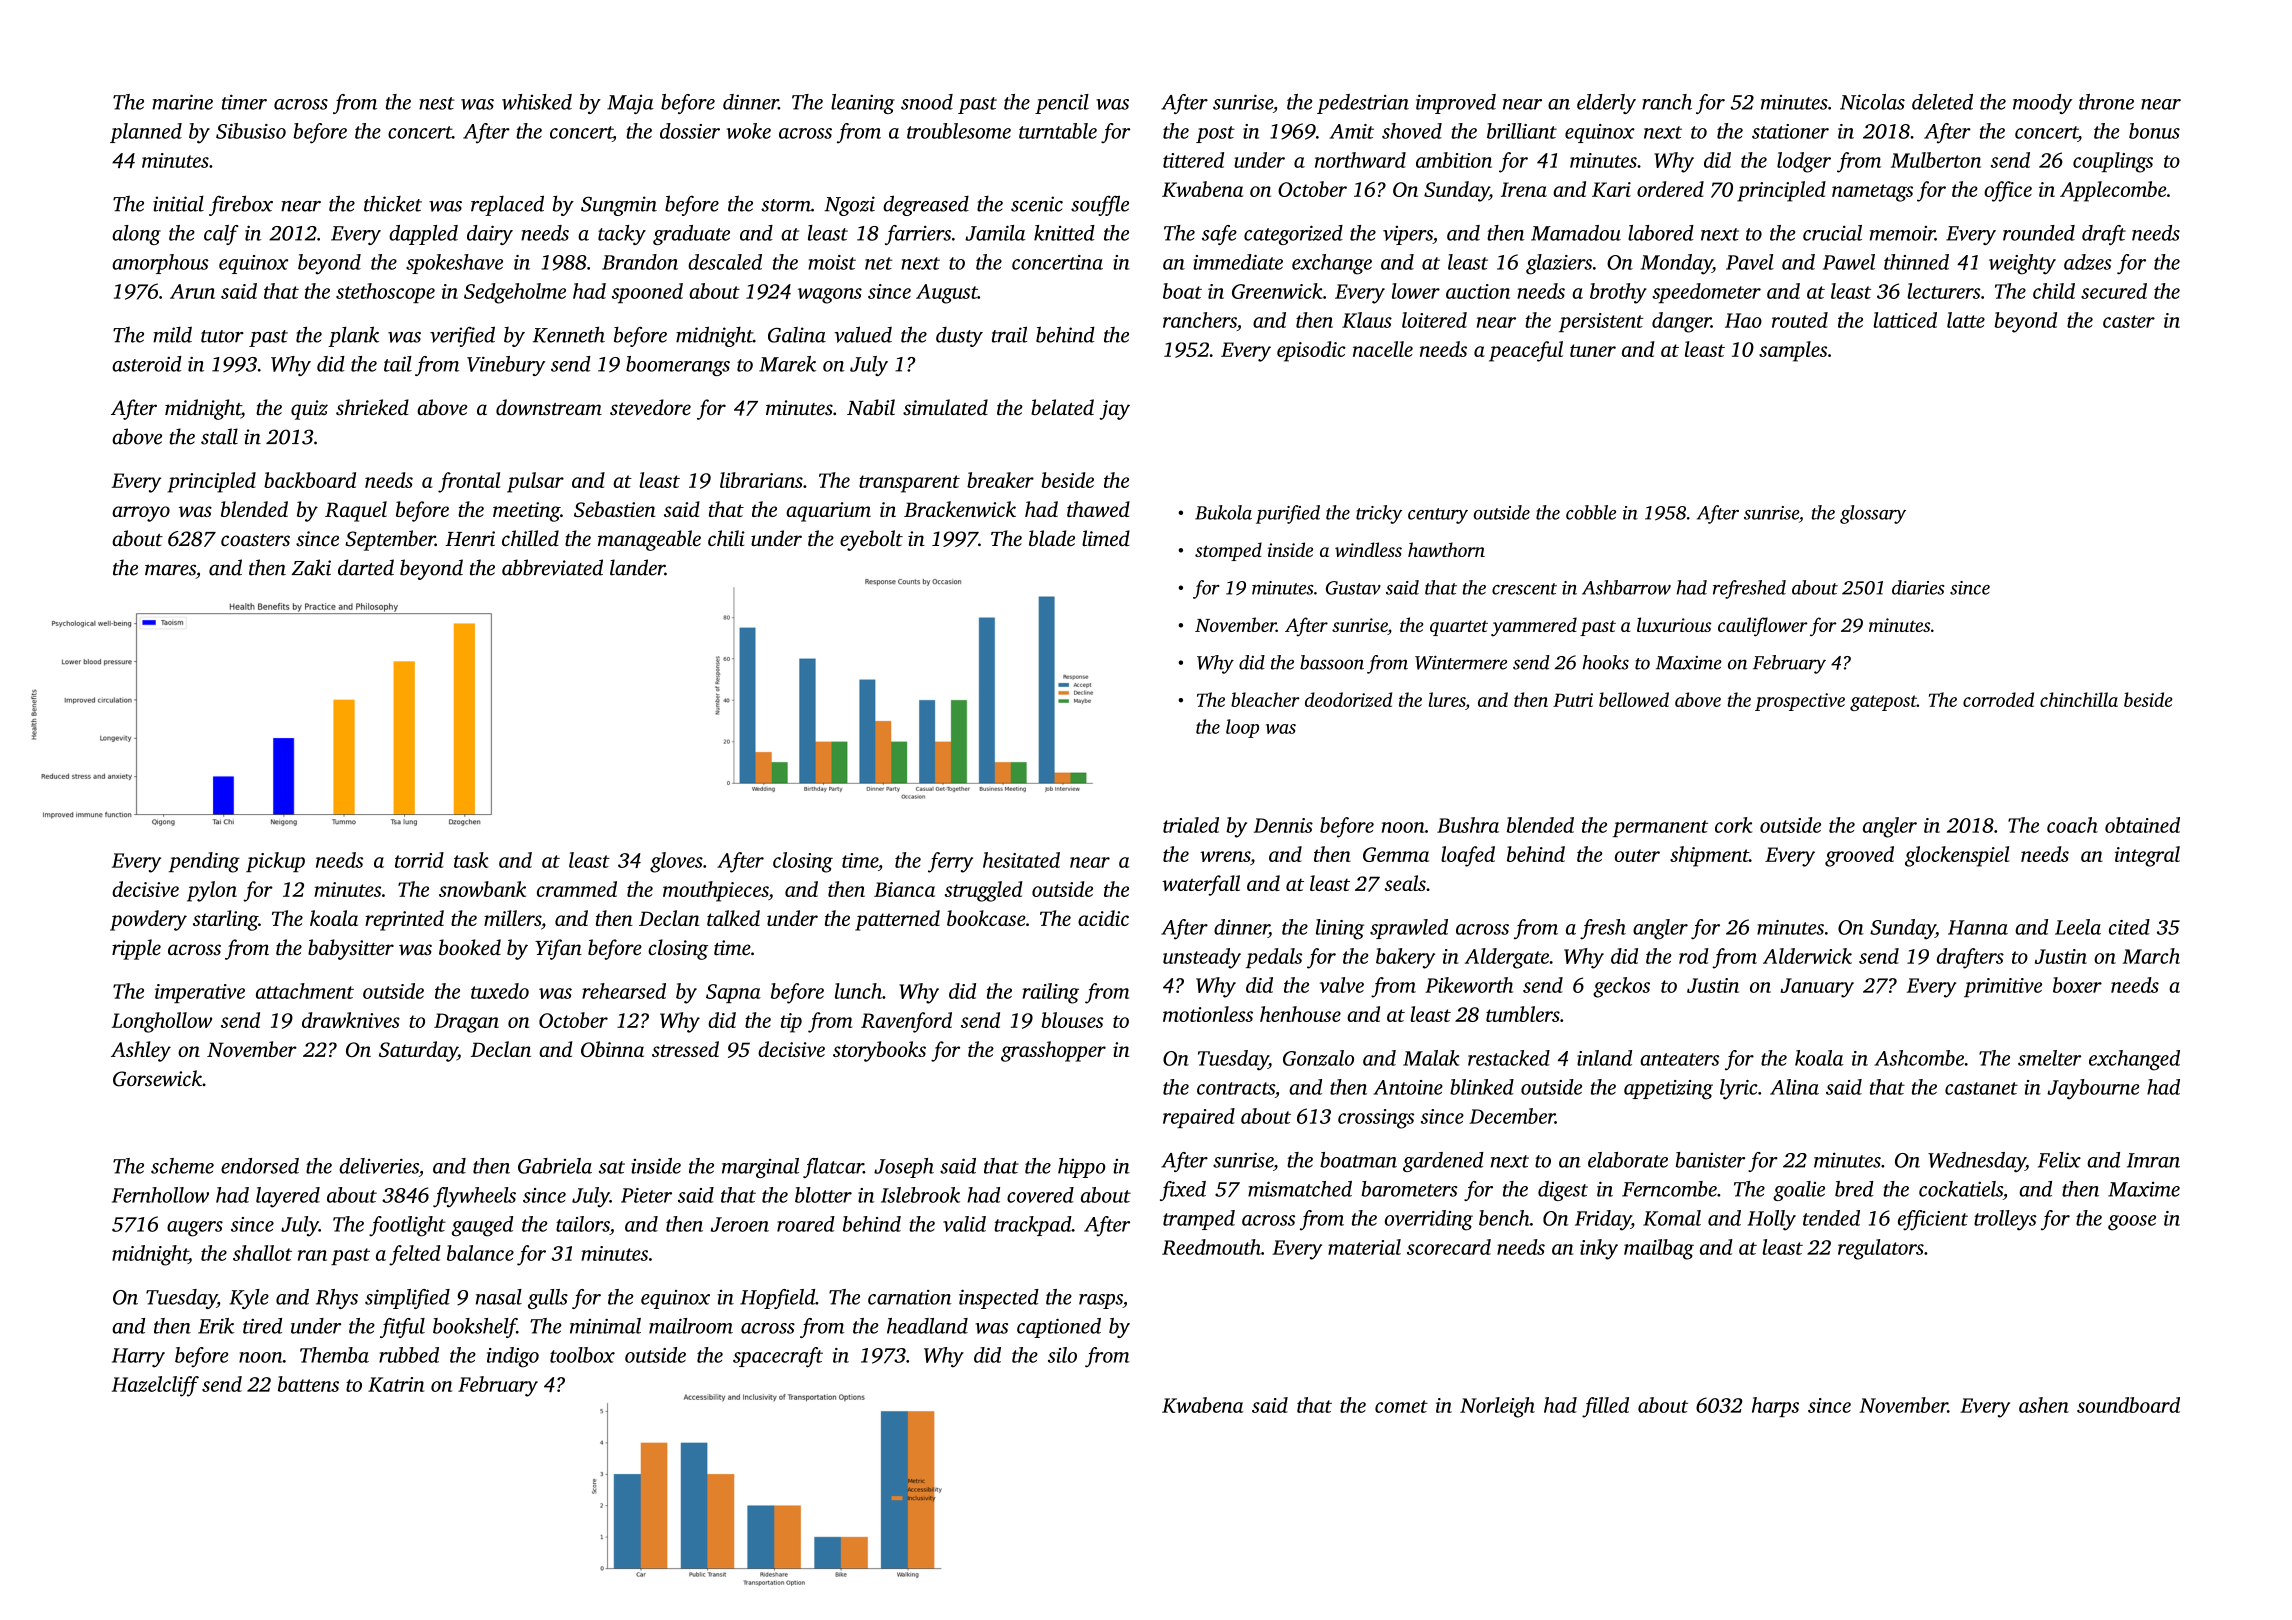 The width and height of the page is (2292, 1620). What do you see at coordinates (1873, 514) in the page?
I see `glossary` at bounding box center [1873, 514].
